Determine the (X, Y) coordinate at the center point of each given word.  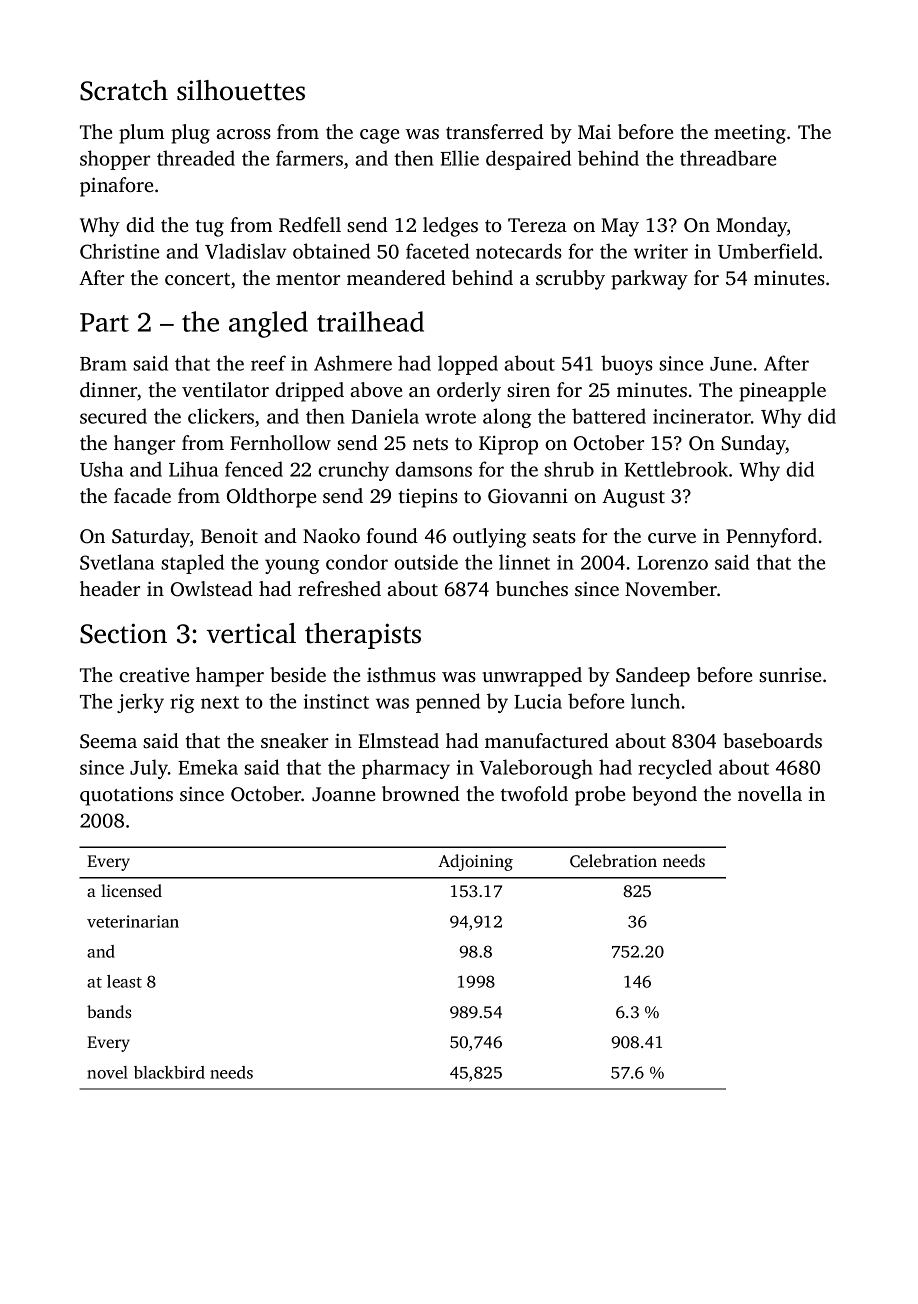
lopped (468, 365)
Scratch (124, 90)
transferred (495, 131)
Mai (594, 131)
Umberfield (768, 251)
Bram (103, 364)
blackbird (169, 1072)
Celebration (613, 861)
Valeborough (536, 769)
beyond (664, 796)
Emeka (208, 767)
